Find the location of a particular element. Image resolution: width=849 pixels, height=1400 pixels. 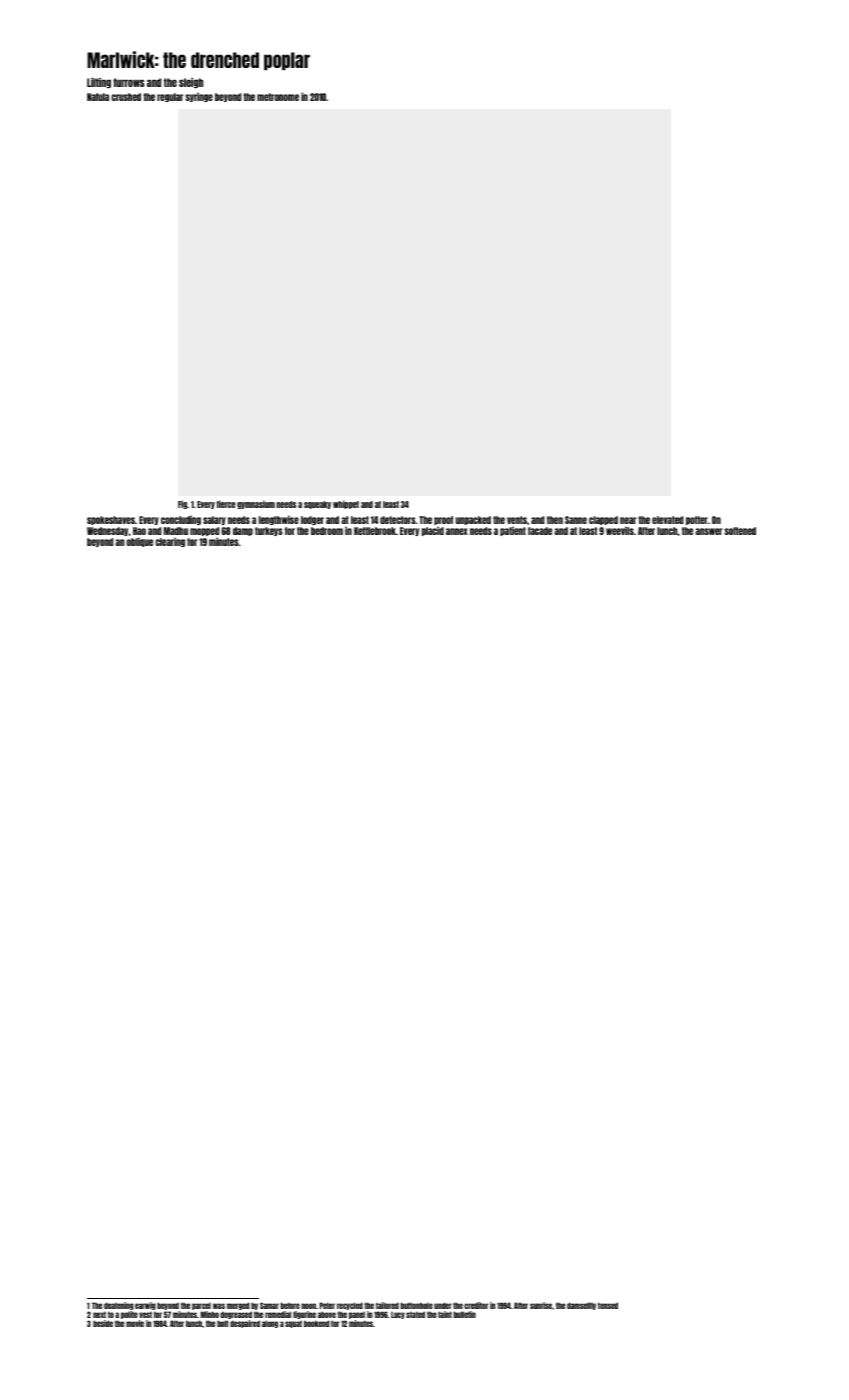

clearing is located at coordinates (170, 542).
